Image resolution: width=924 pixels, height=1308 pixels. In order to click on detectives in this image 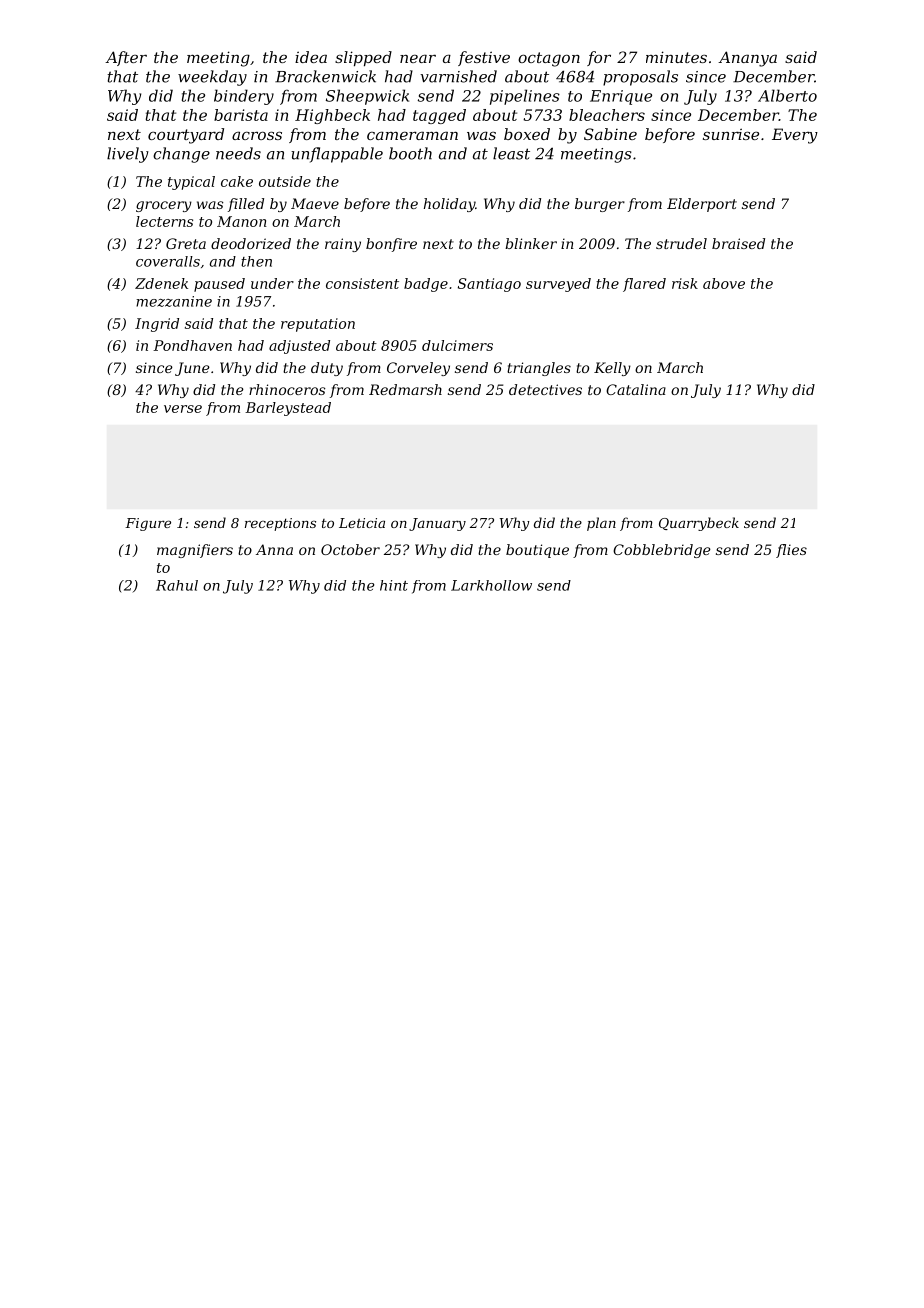, I will do `click(545, 389)`.
